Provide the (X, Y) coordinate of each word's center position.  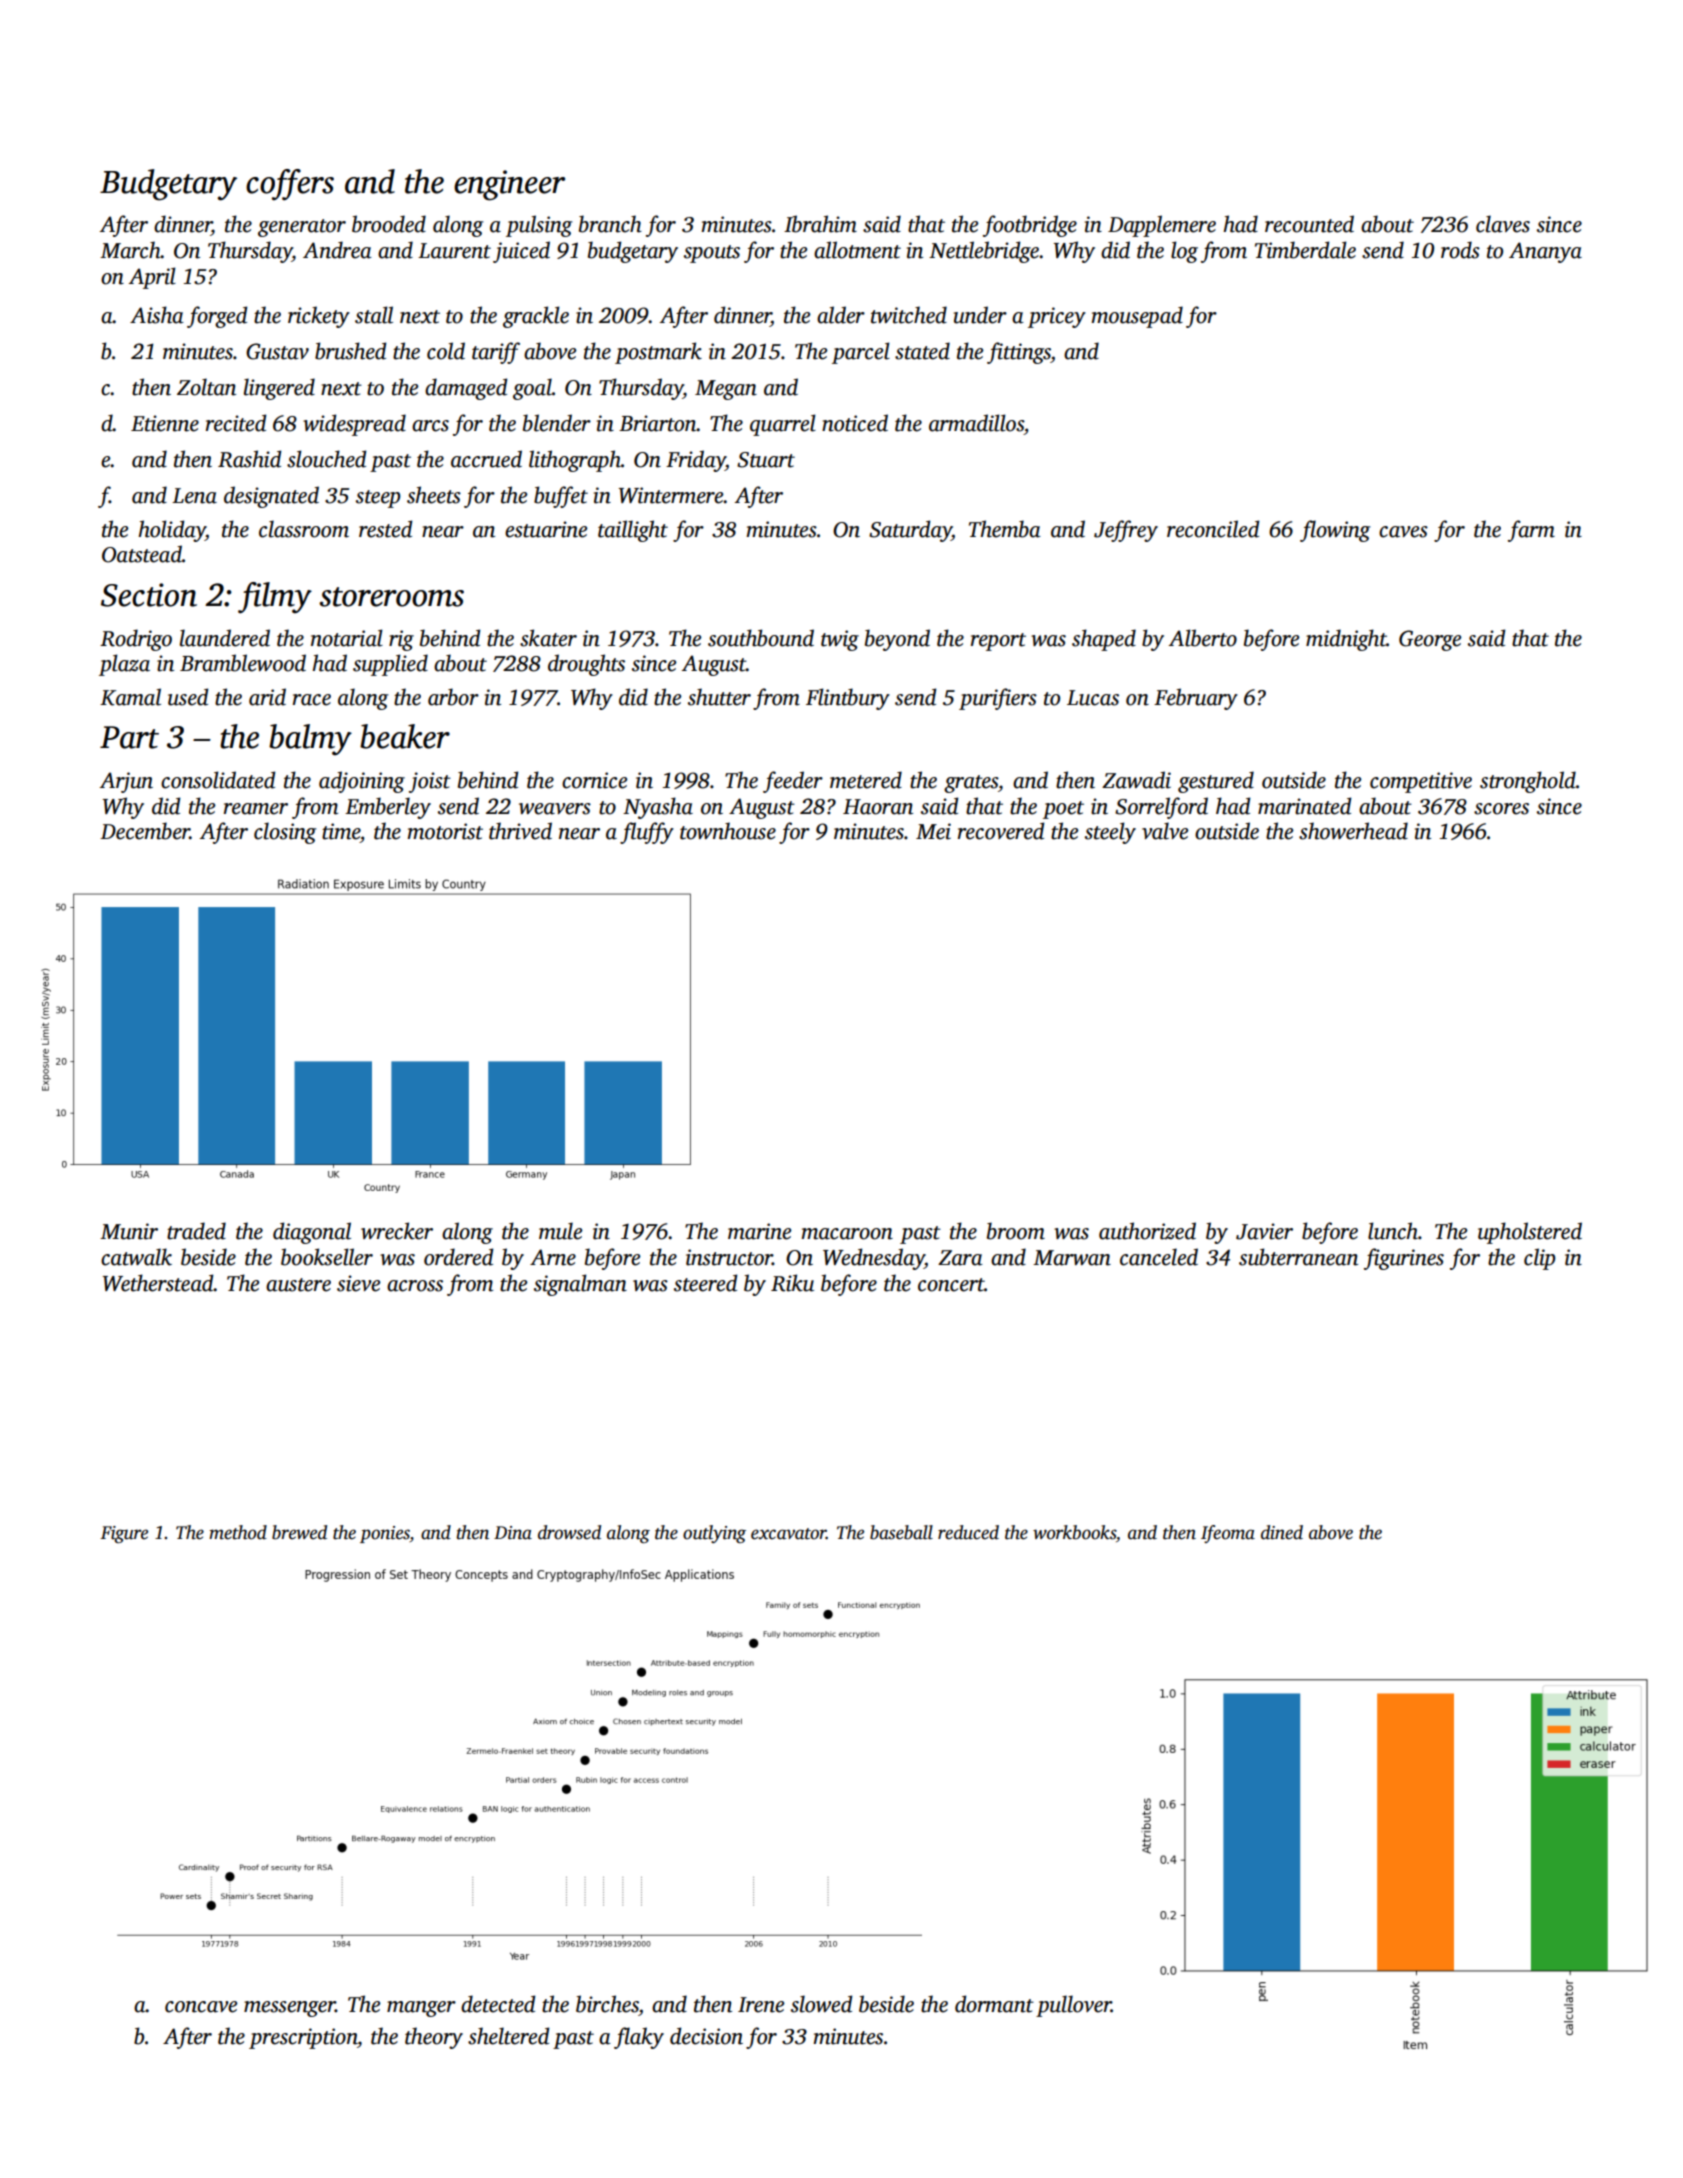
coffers (290, 185)
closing (285, 833)
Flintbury (848, 699)
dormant (994, 2004)
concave (201, 2007)
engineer (509, 185)
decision (706, 2036)
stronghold (1528, 782)
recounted (1309, 224)
